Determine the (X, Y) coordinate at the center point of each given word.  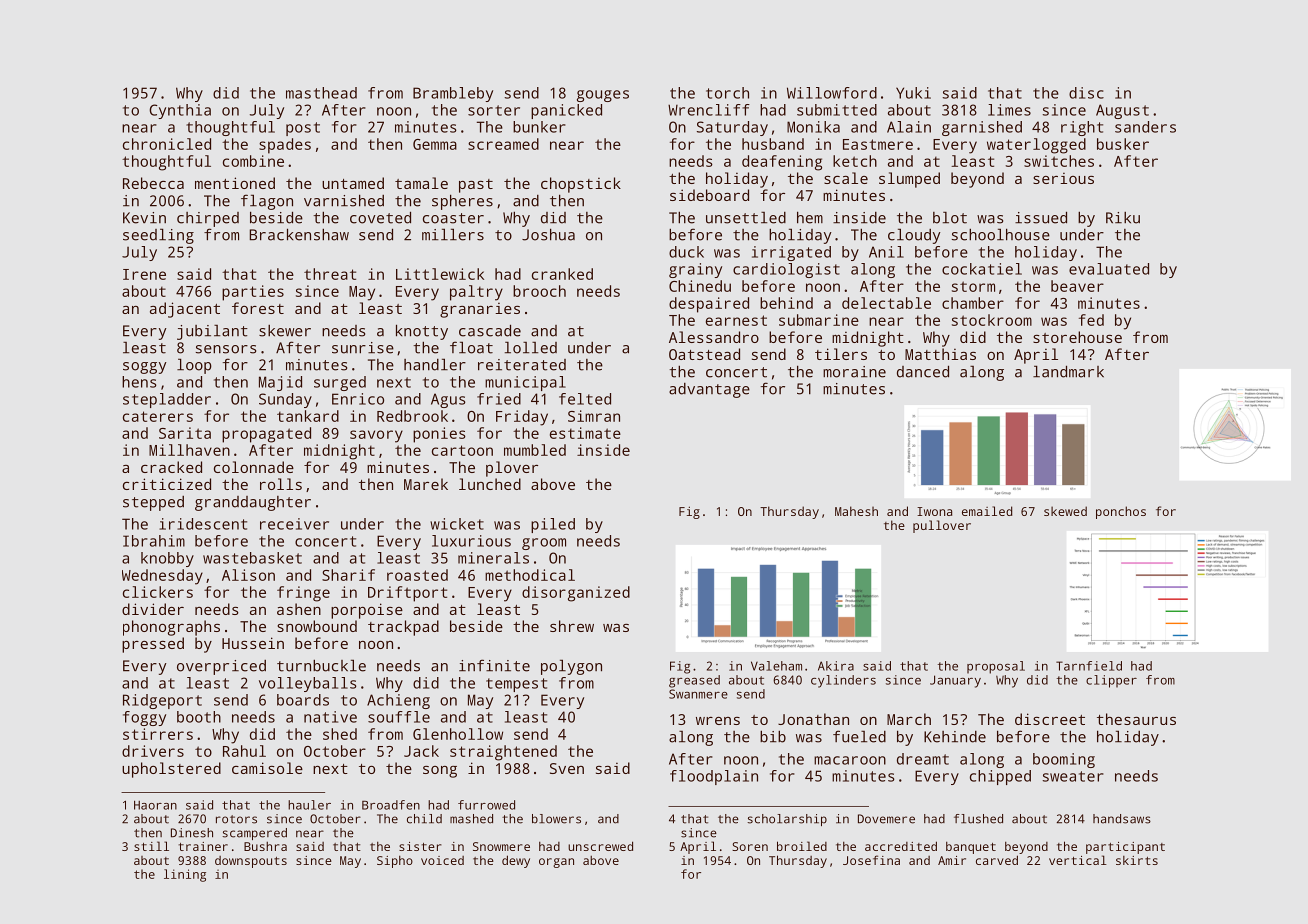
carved (997, 860)
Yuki (913, 93)
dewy (516, 861)
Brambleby (453, 94)
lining (185, 875)
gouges (603, 96)
